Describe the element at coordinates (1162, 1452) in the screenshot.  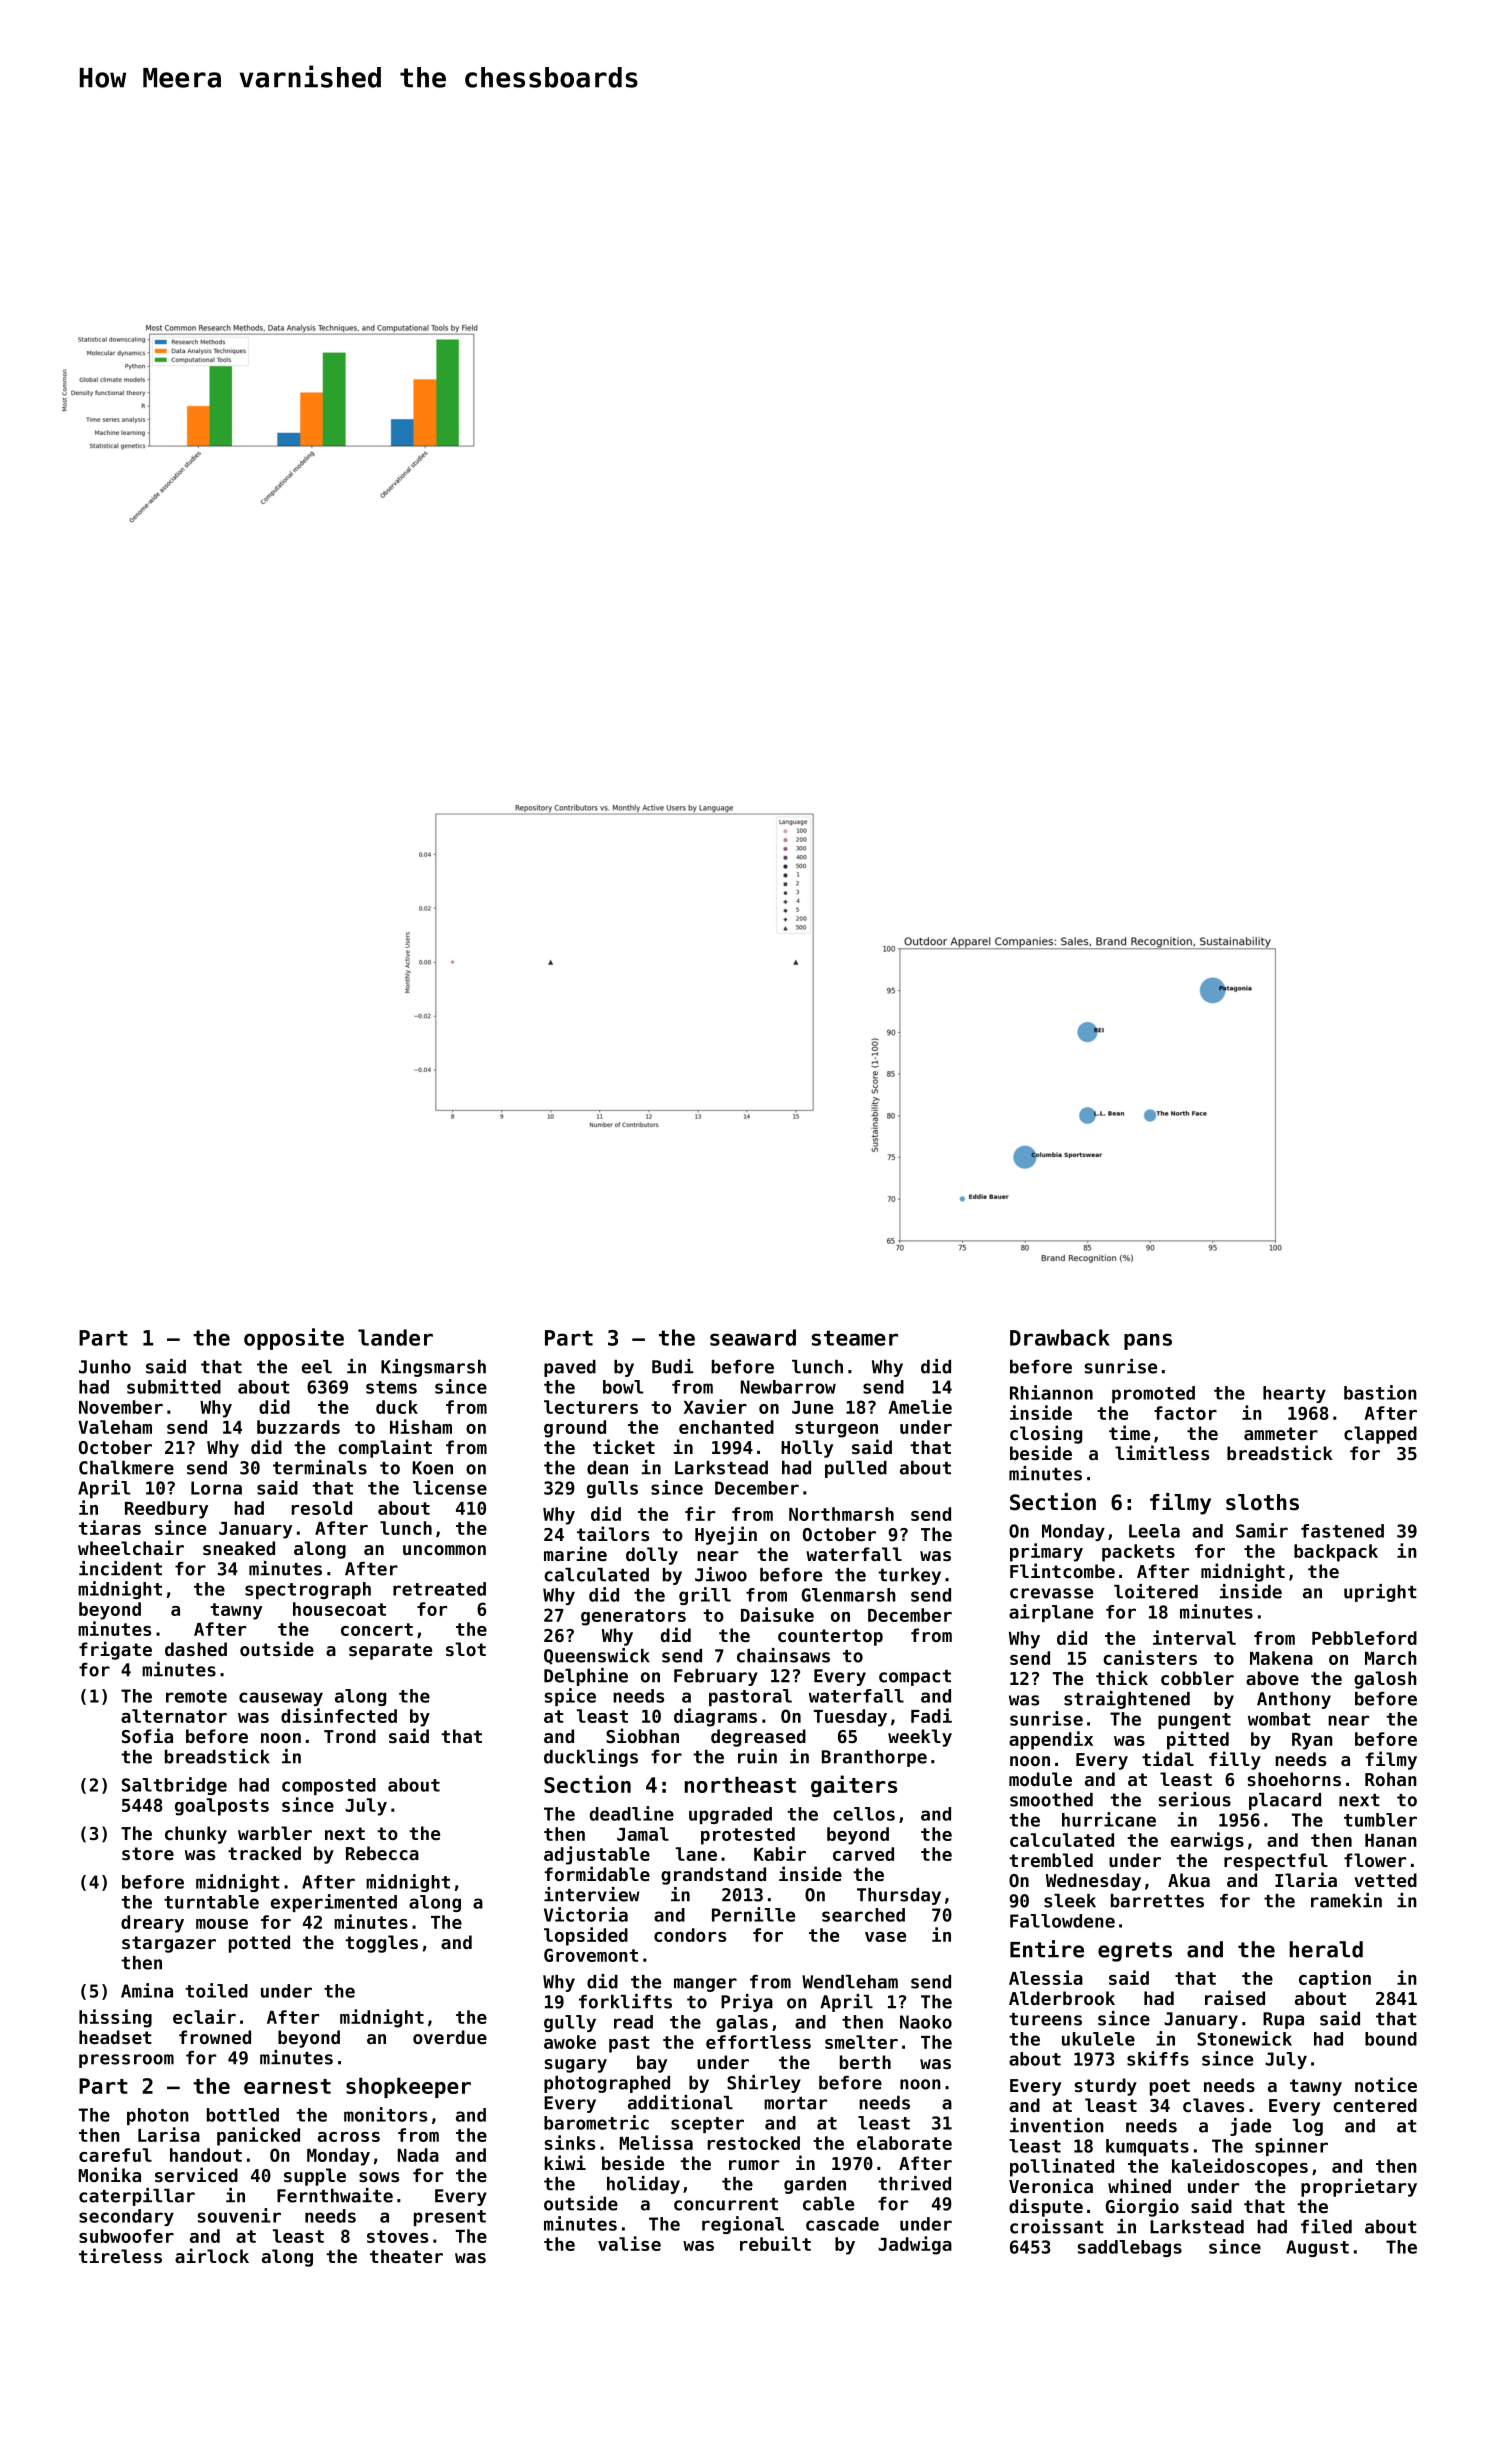
I see `limitless` at that location.
